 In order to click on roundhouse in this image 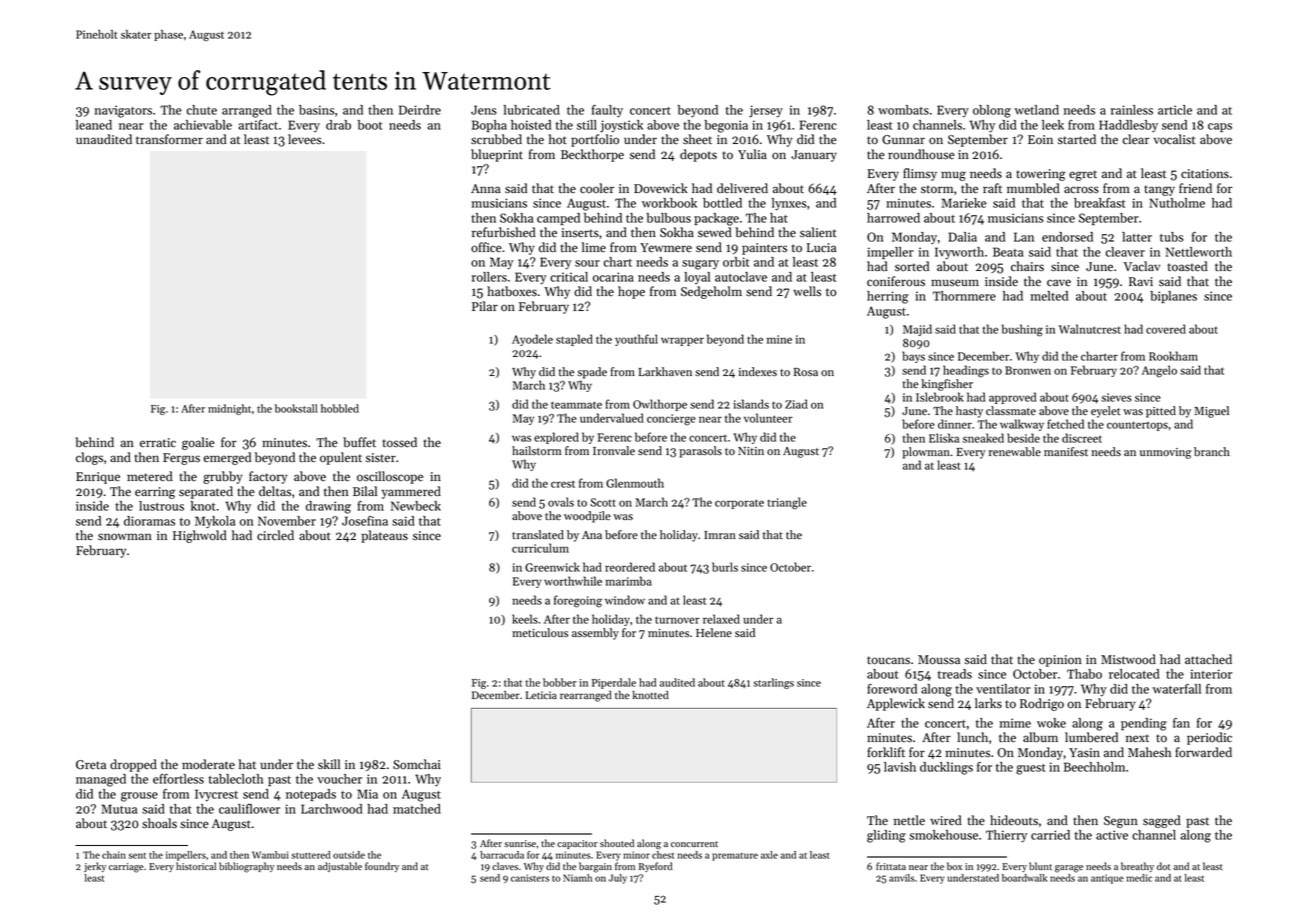, I will do `click(921, 154)`.
